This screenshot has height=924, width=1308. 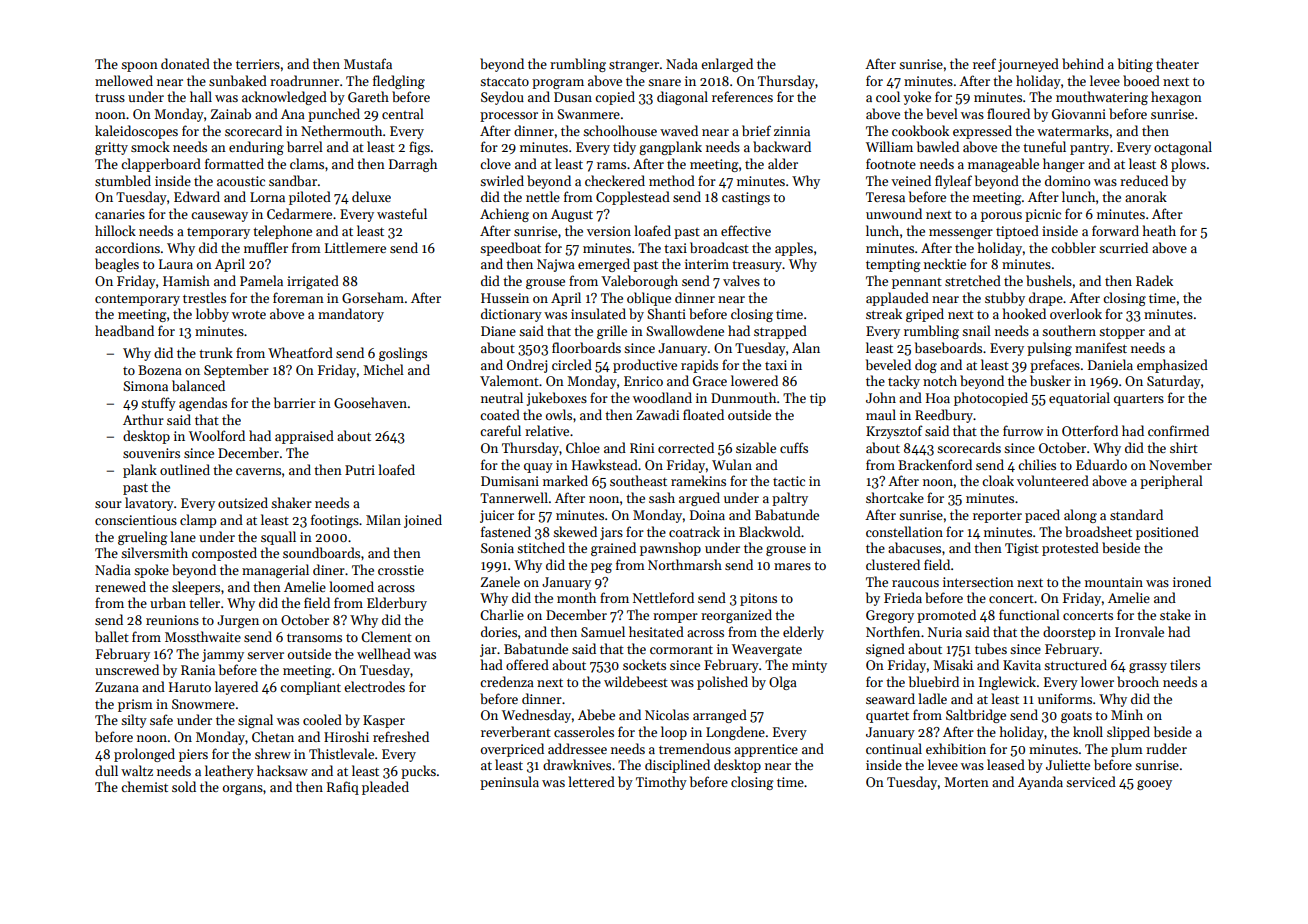 What do you see at coordinates (514, 497) in the screenshot?
I see `Tannerwell` at bounding box center [514, 497].
